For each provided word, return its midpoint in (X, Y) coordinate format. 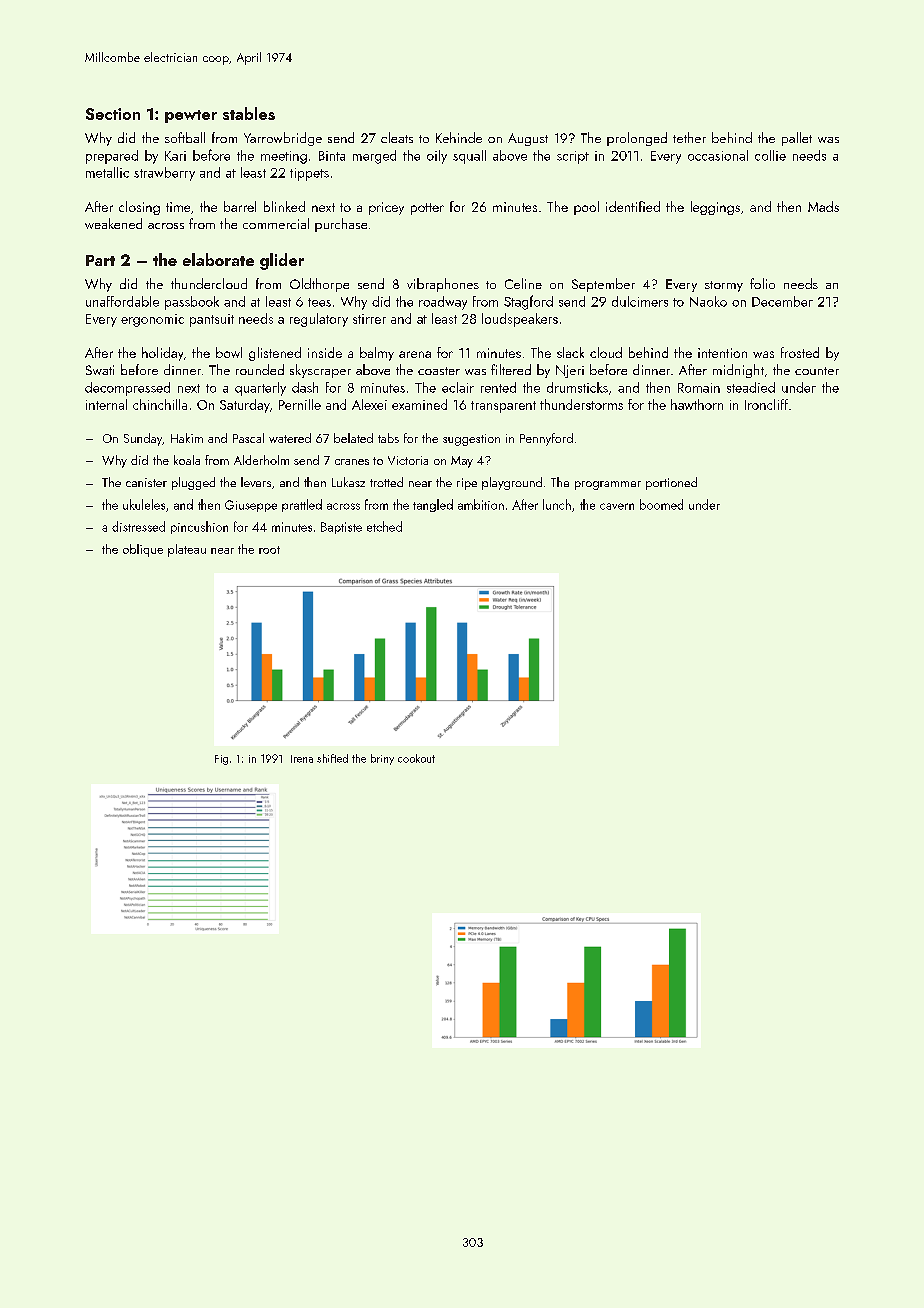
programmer (608, 485)
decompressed (127, 389)
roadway (443, 303)
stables (249, 113)
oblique (143, 550)
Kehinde (459, 137)
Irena (302, 759)
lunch (557, 504)
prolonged (637, 139)
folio (762, 283)
